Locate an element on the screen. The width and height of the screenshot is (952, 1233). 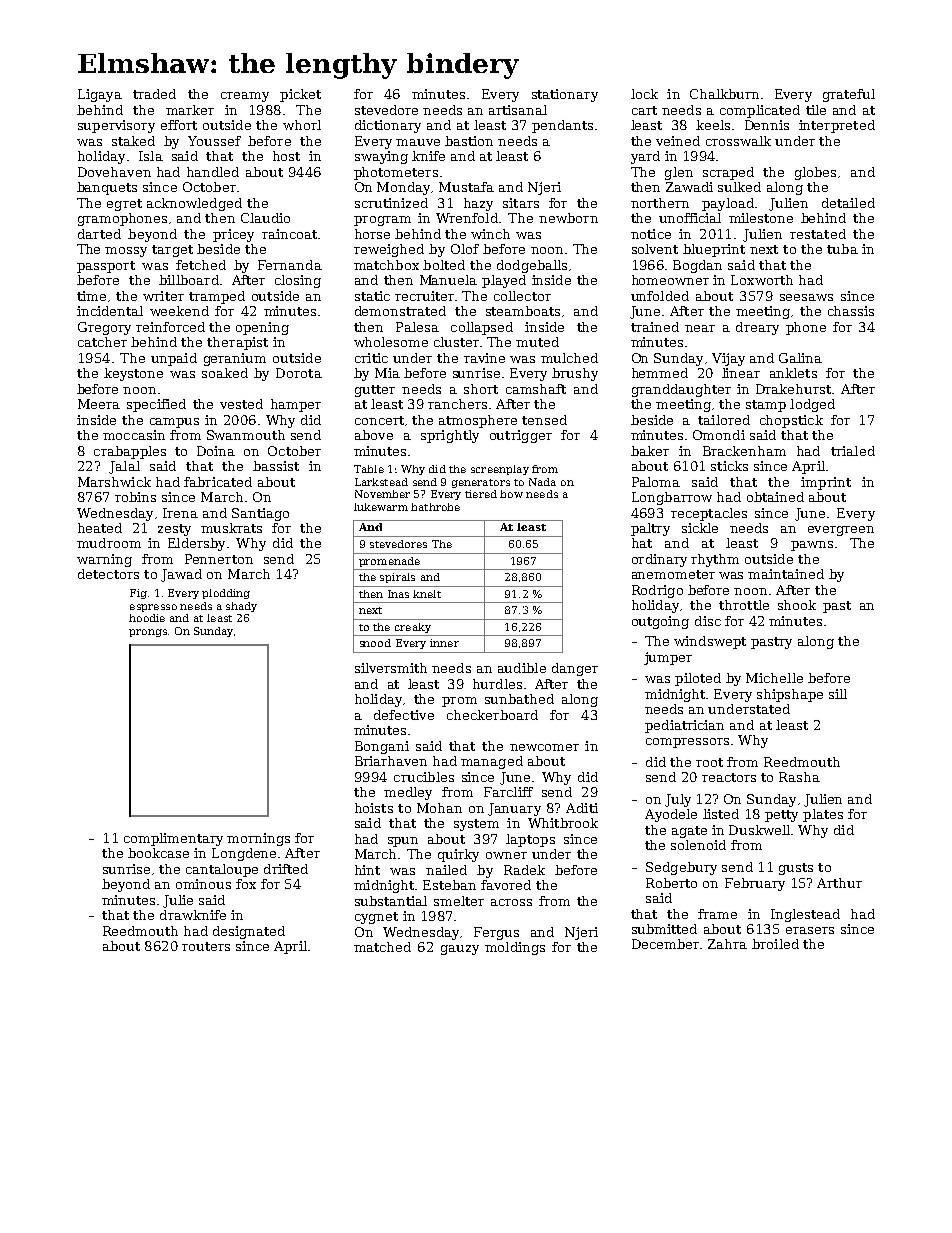
billboard is located at coordinates (189, 280).
